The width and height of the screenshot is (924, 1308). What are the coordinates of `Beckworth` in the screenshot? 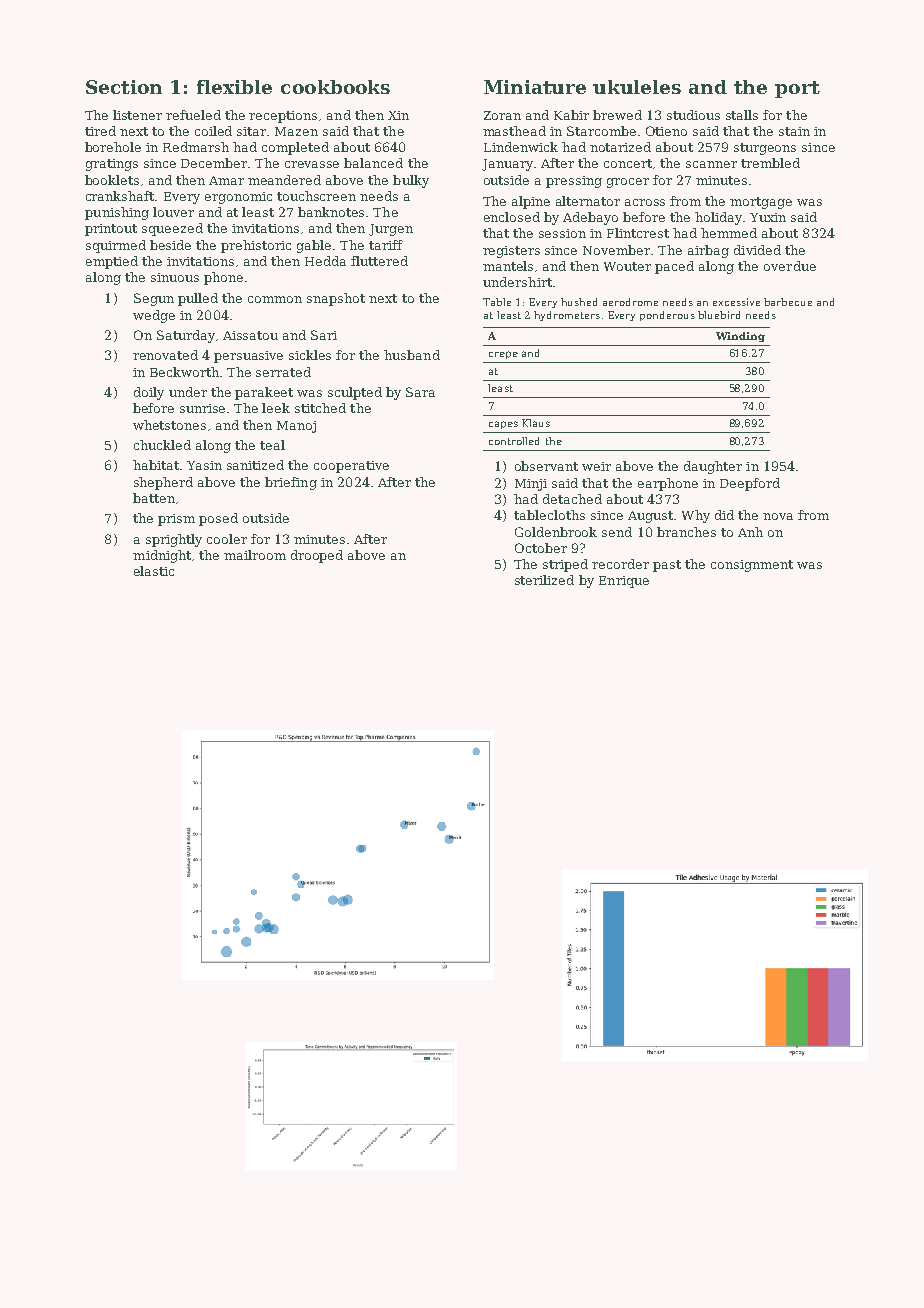 It's located at (184, 372).
